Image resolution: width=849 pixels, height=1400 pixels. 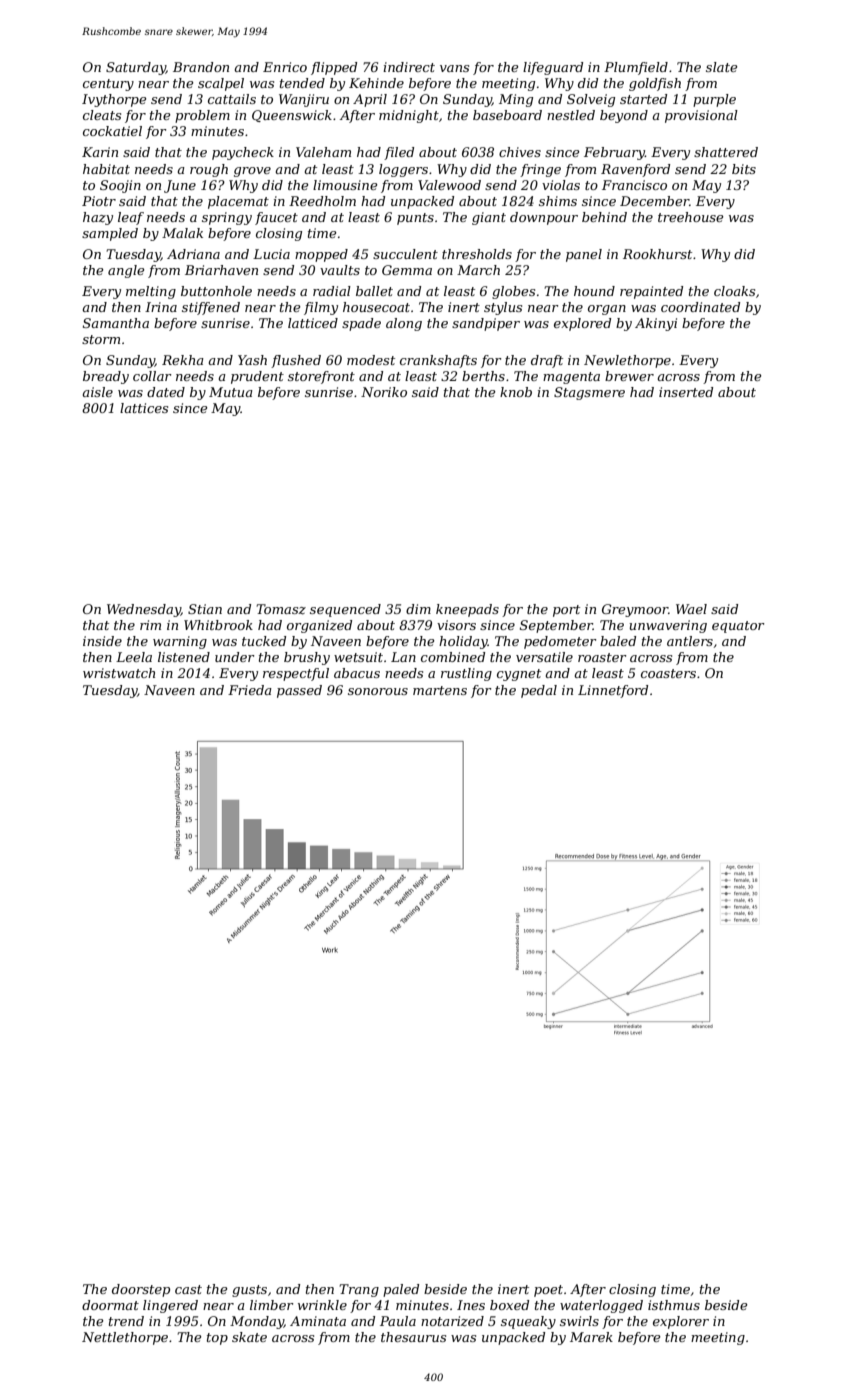 I want to click on Valeham, so click(x=323, y=152).
